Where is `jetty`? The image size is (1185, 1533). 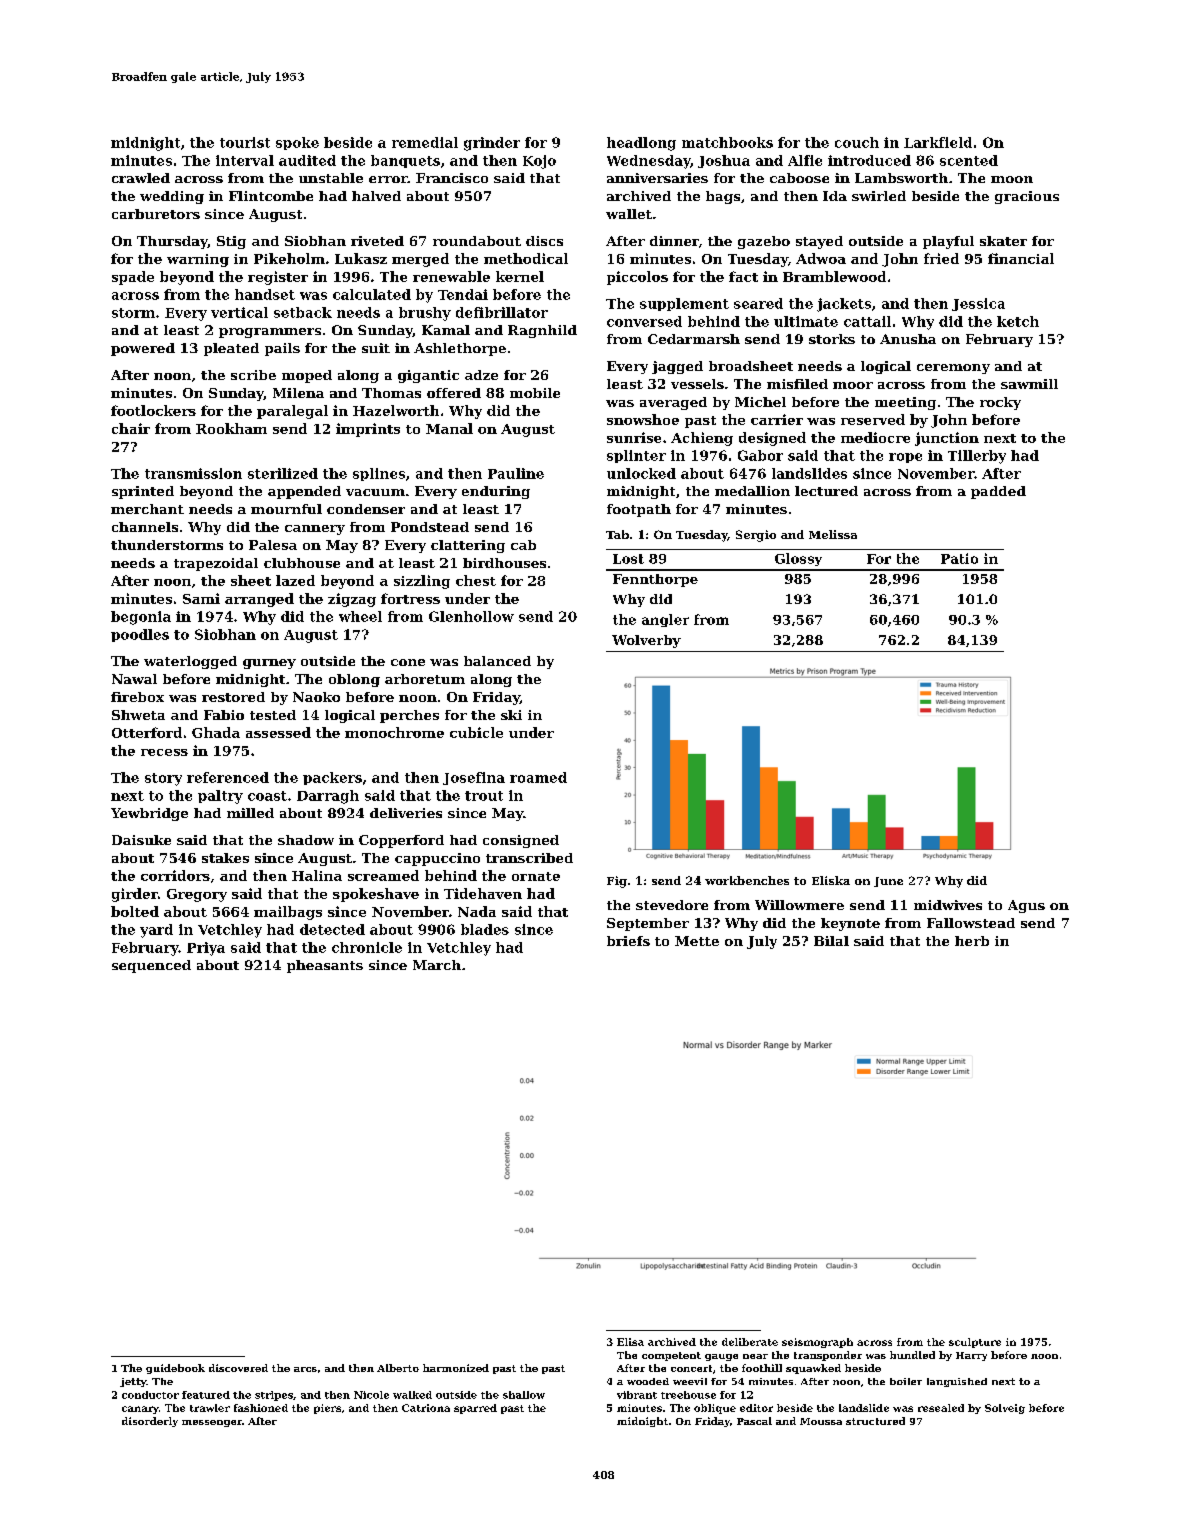 jetty is located at coordinates (133, 1382).
